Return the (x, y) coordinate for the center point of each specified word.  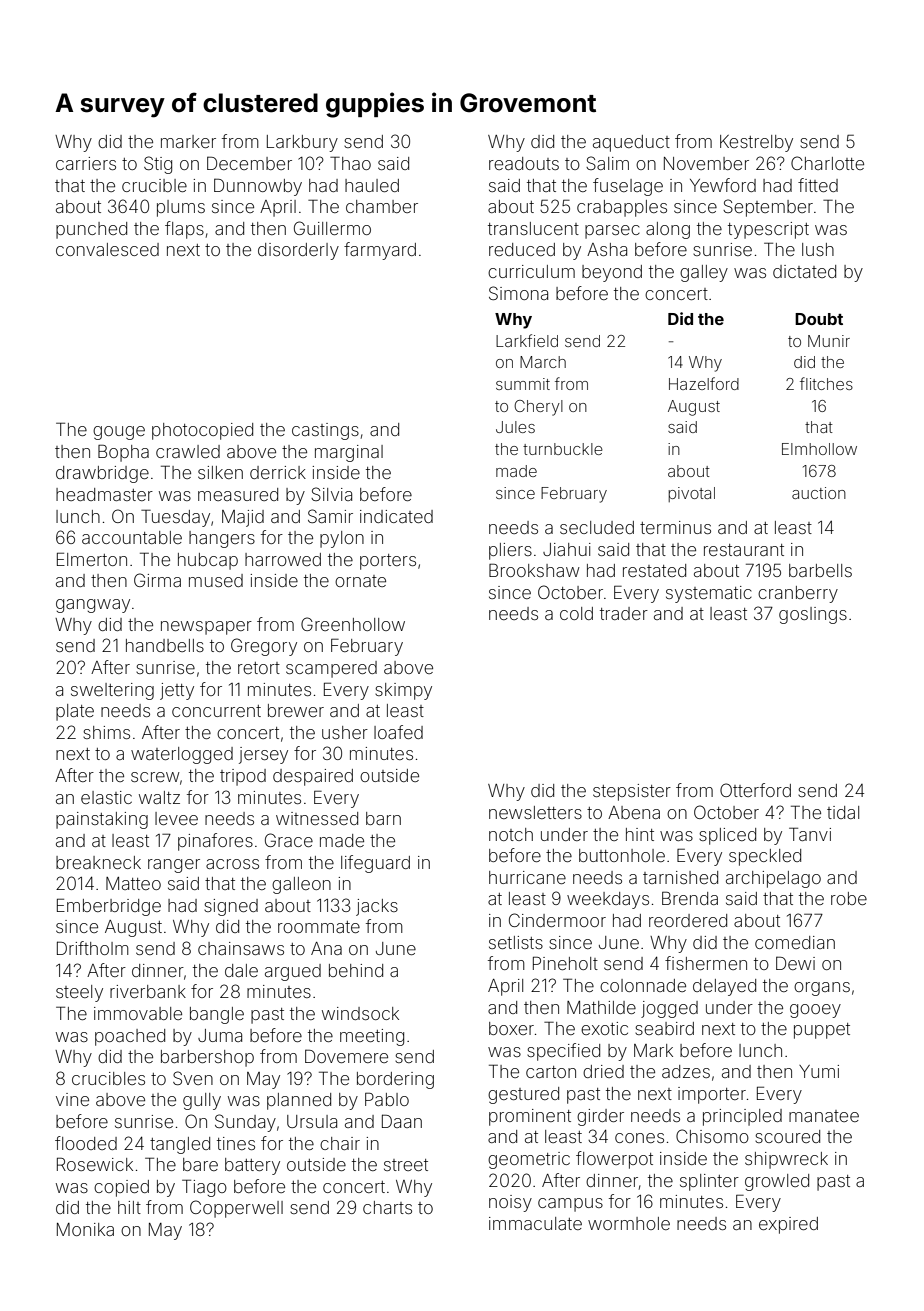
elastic (106, 797)
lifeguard (375, 864)
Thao (350, 163)
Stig (158, 165)
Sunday (245, 1123)
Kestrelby (756, 143)
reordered (688, 920)
